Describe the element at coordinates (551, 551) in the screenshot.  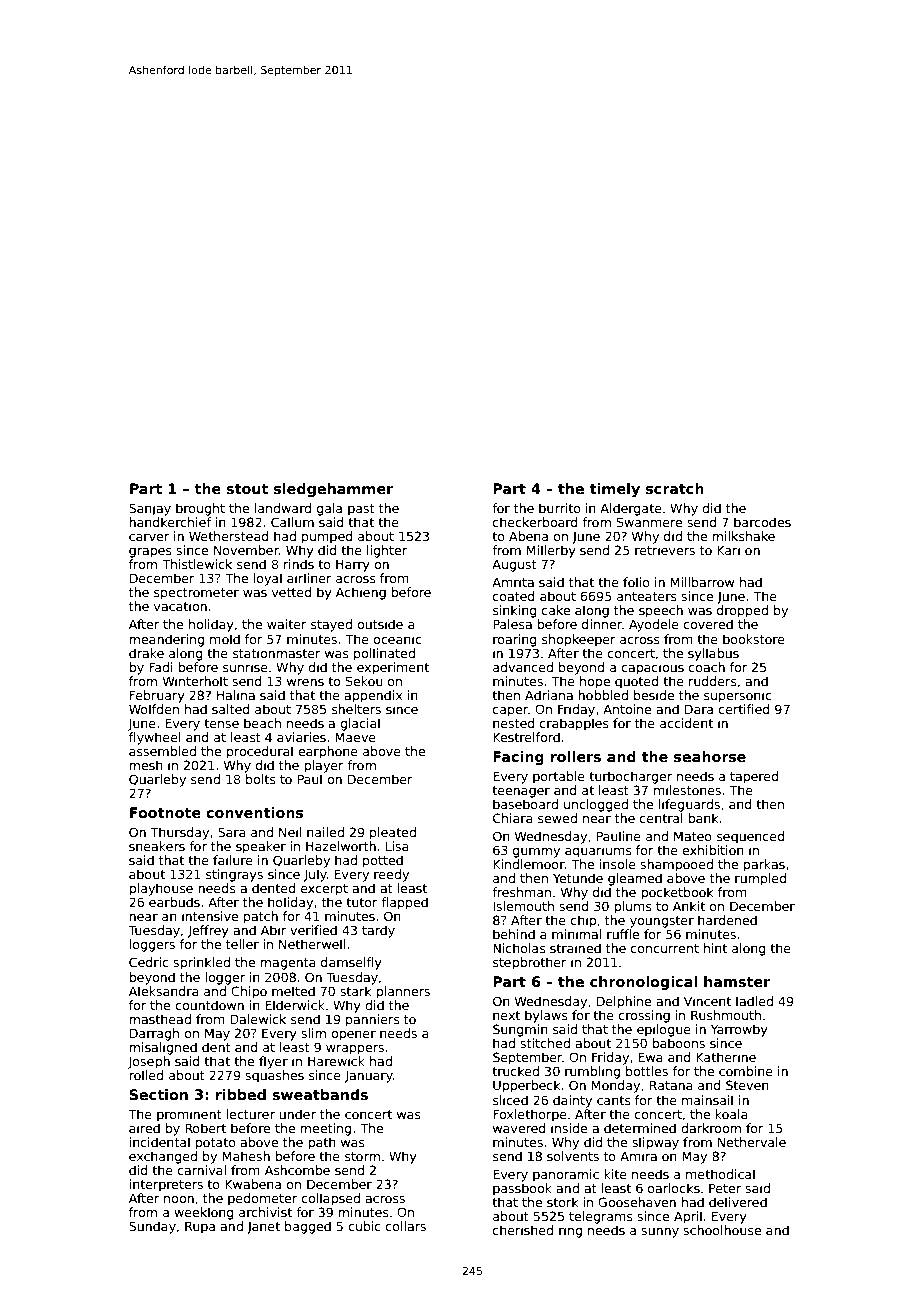
I see `Millerby` at that location.
